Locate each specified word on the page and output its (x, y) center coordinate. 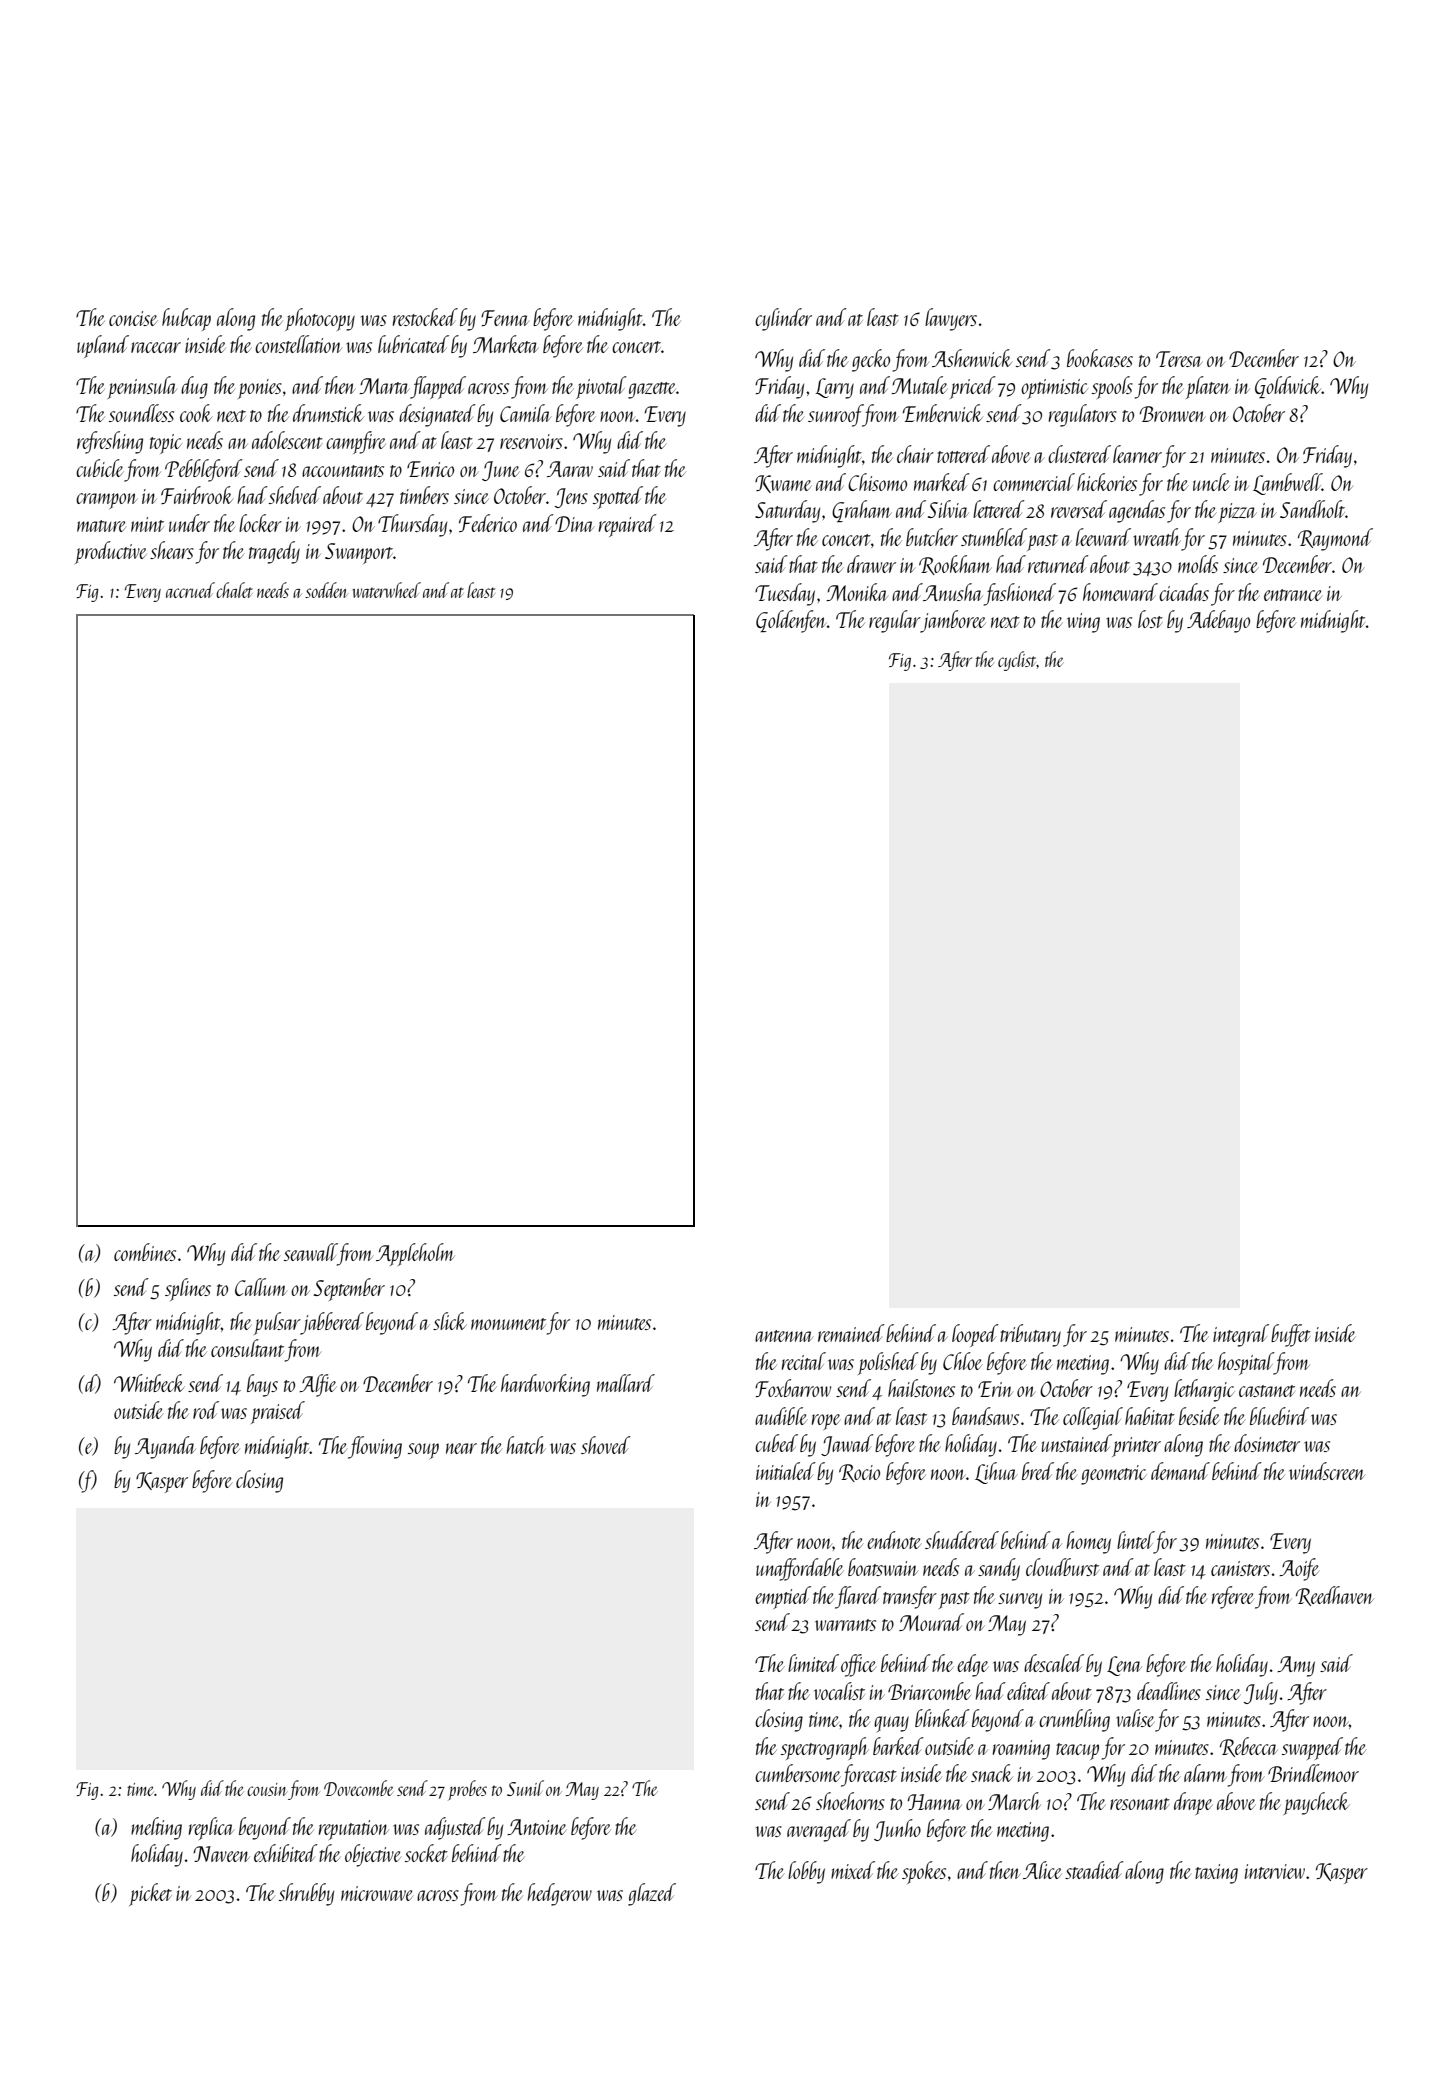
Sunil (525, 1788)
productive (111, 552)
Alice (1042, 1870)
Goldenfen (791, 621)
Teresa (1179, 359)
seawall (310, 1252)
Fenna (505, 318)
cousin (267, 1789)
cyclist (1017, 661)
